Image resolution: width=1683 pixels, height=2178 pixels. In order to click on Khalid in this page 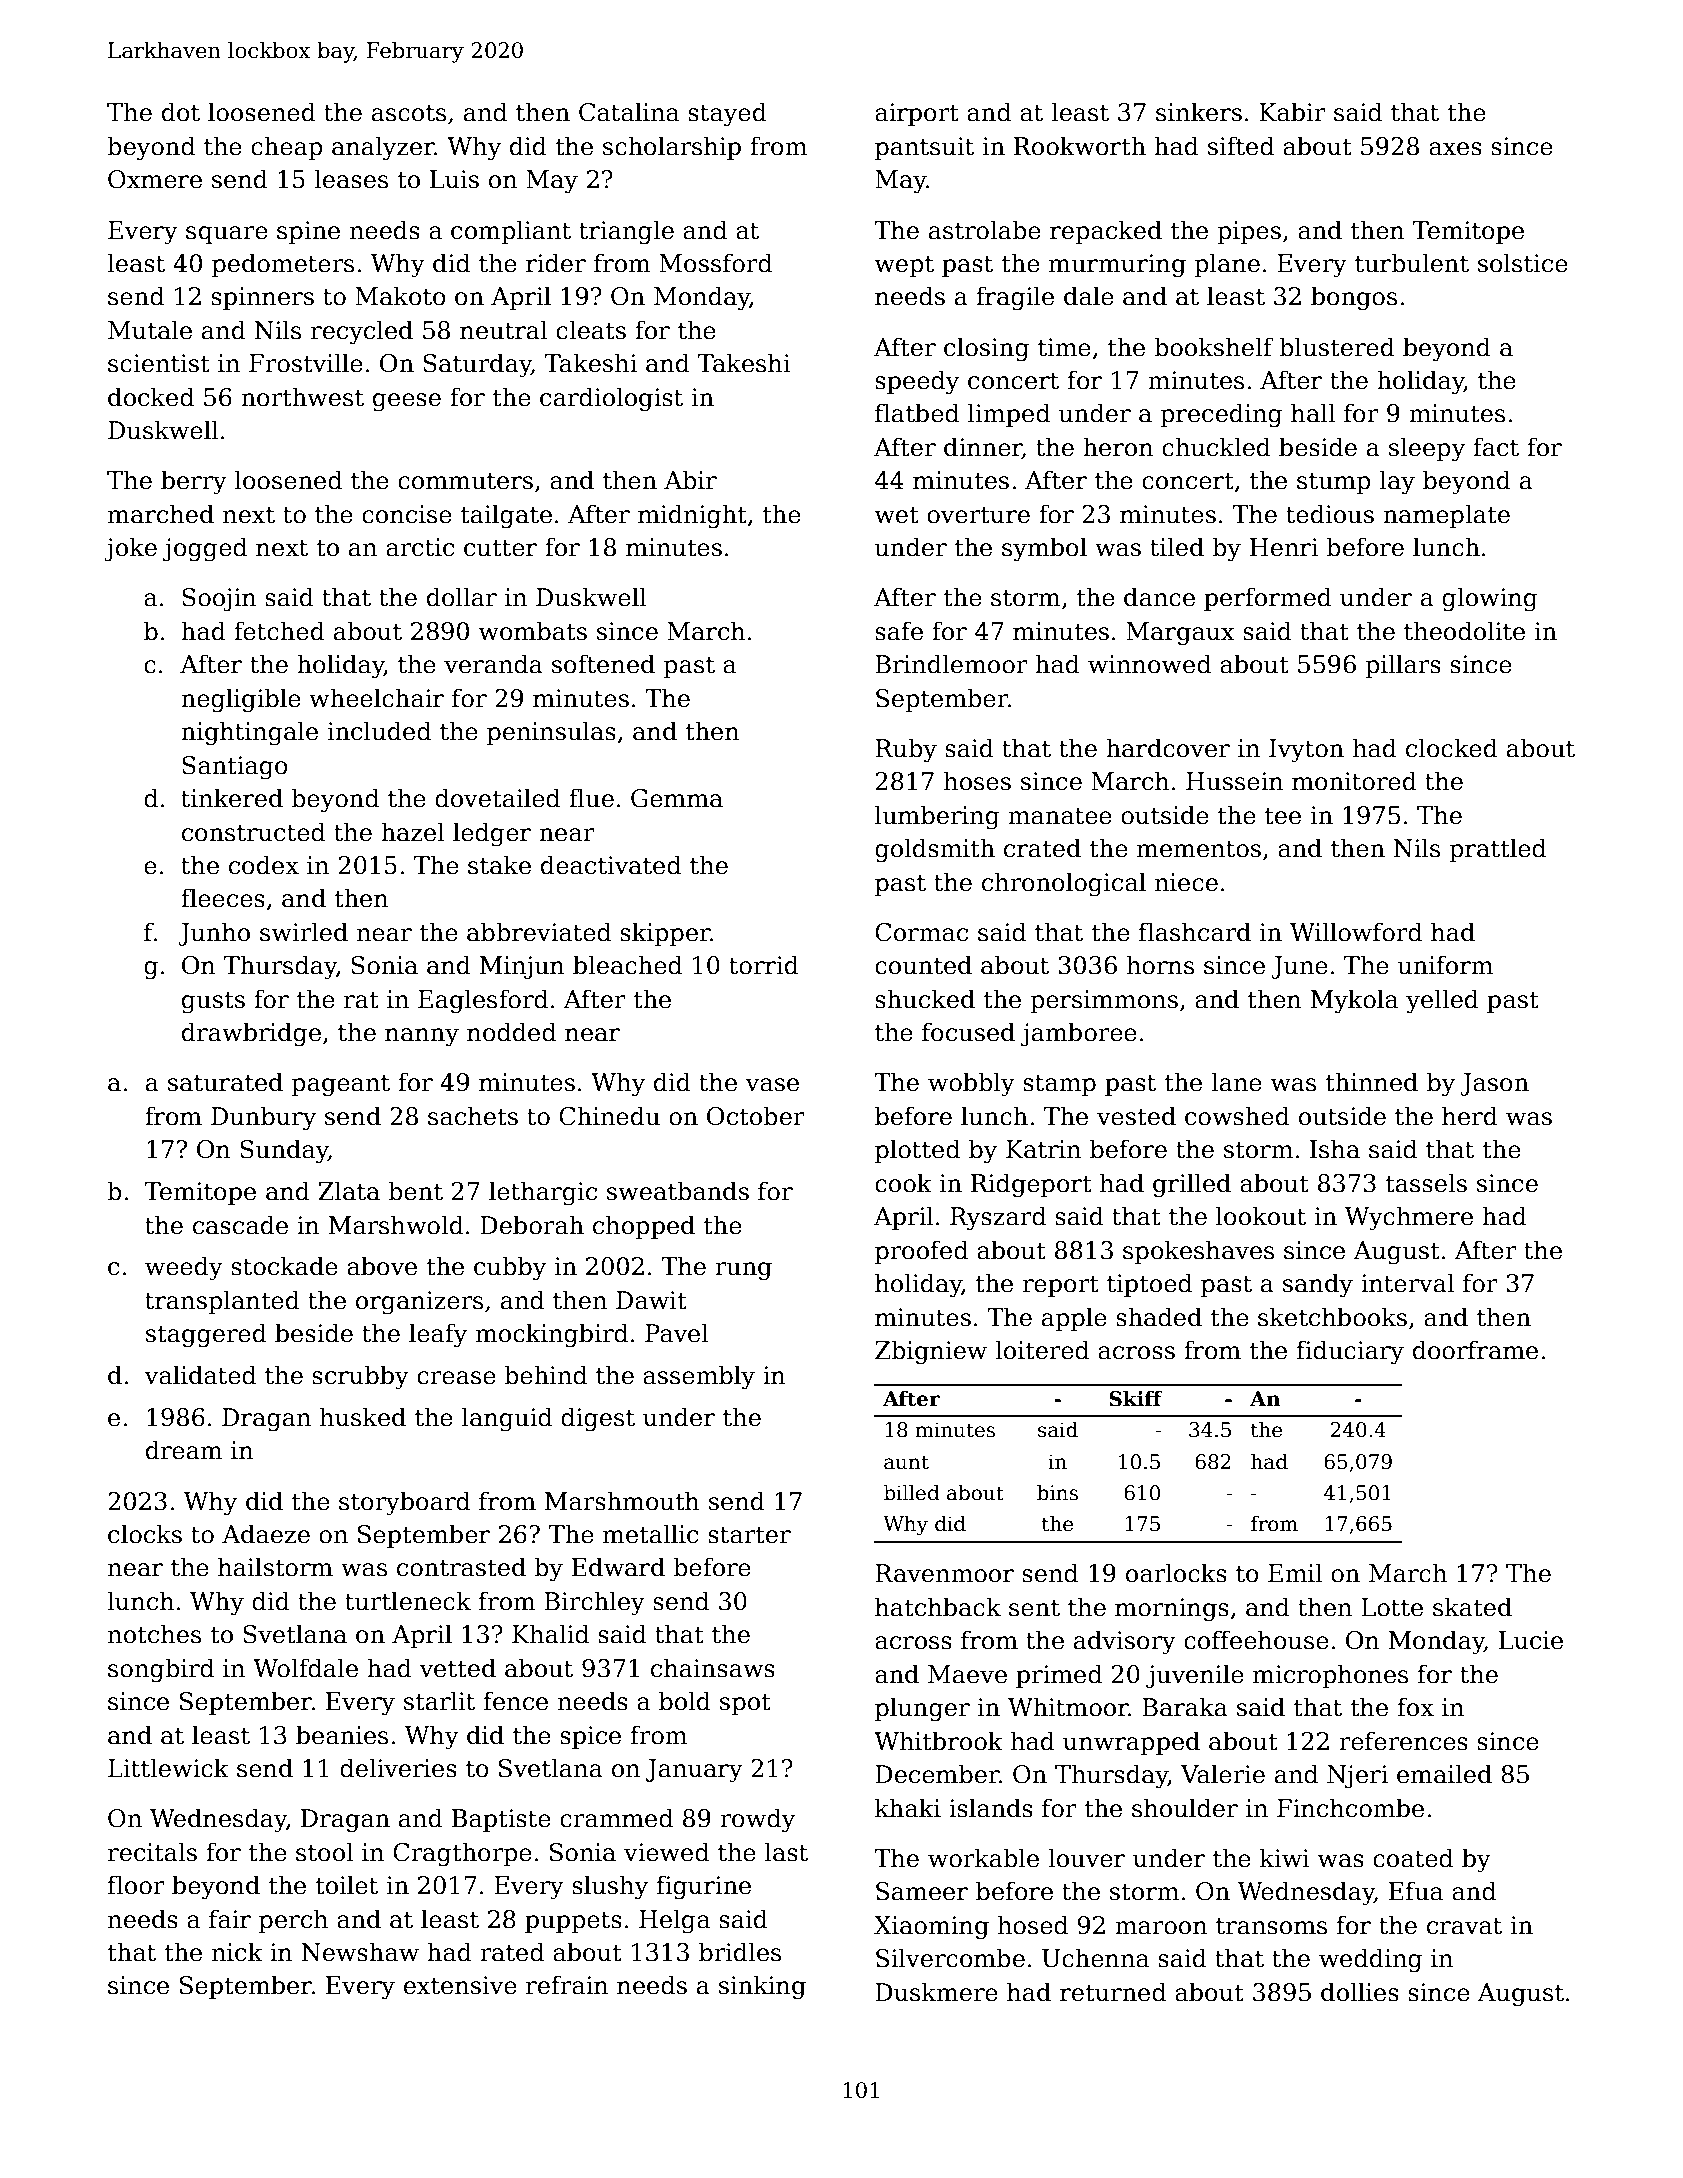, I will do `click(550, 1634)`.
